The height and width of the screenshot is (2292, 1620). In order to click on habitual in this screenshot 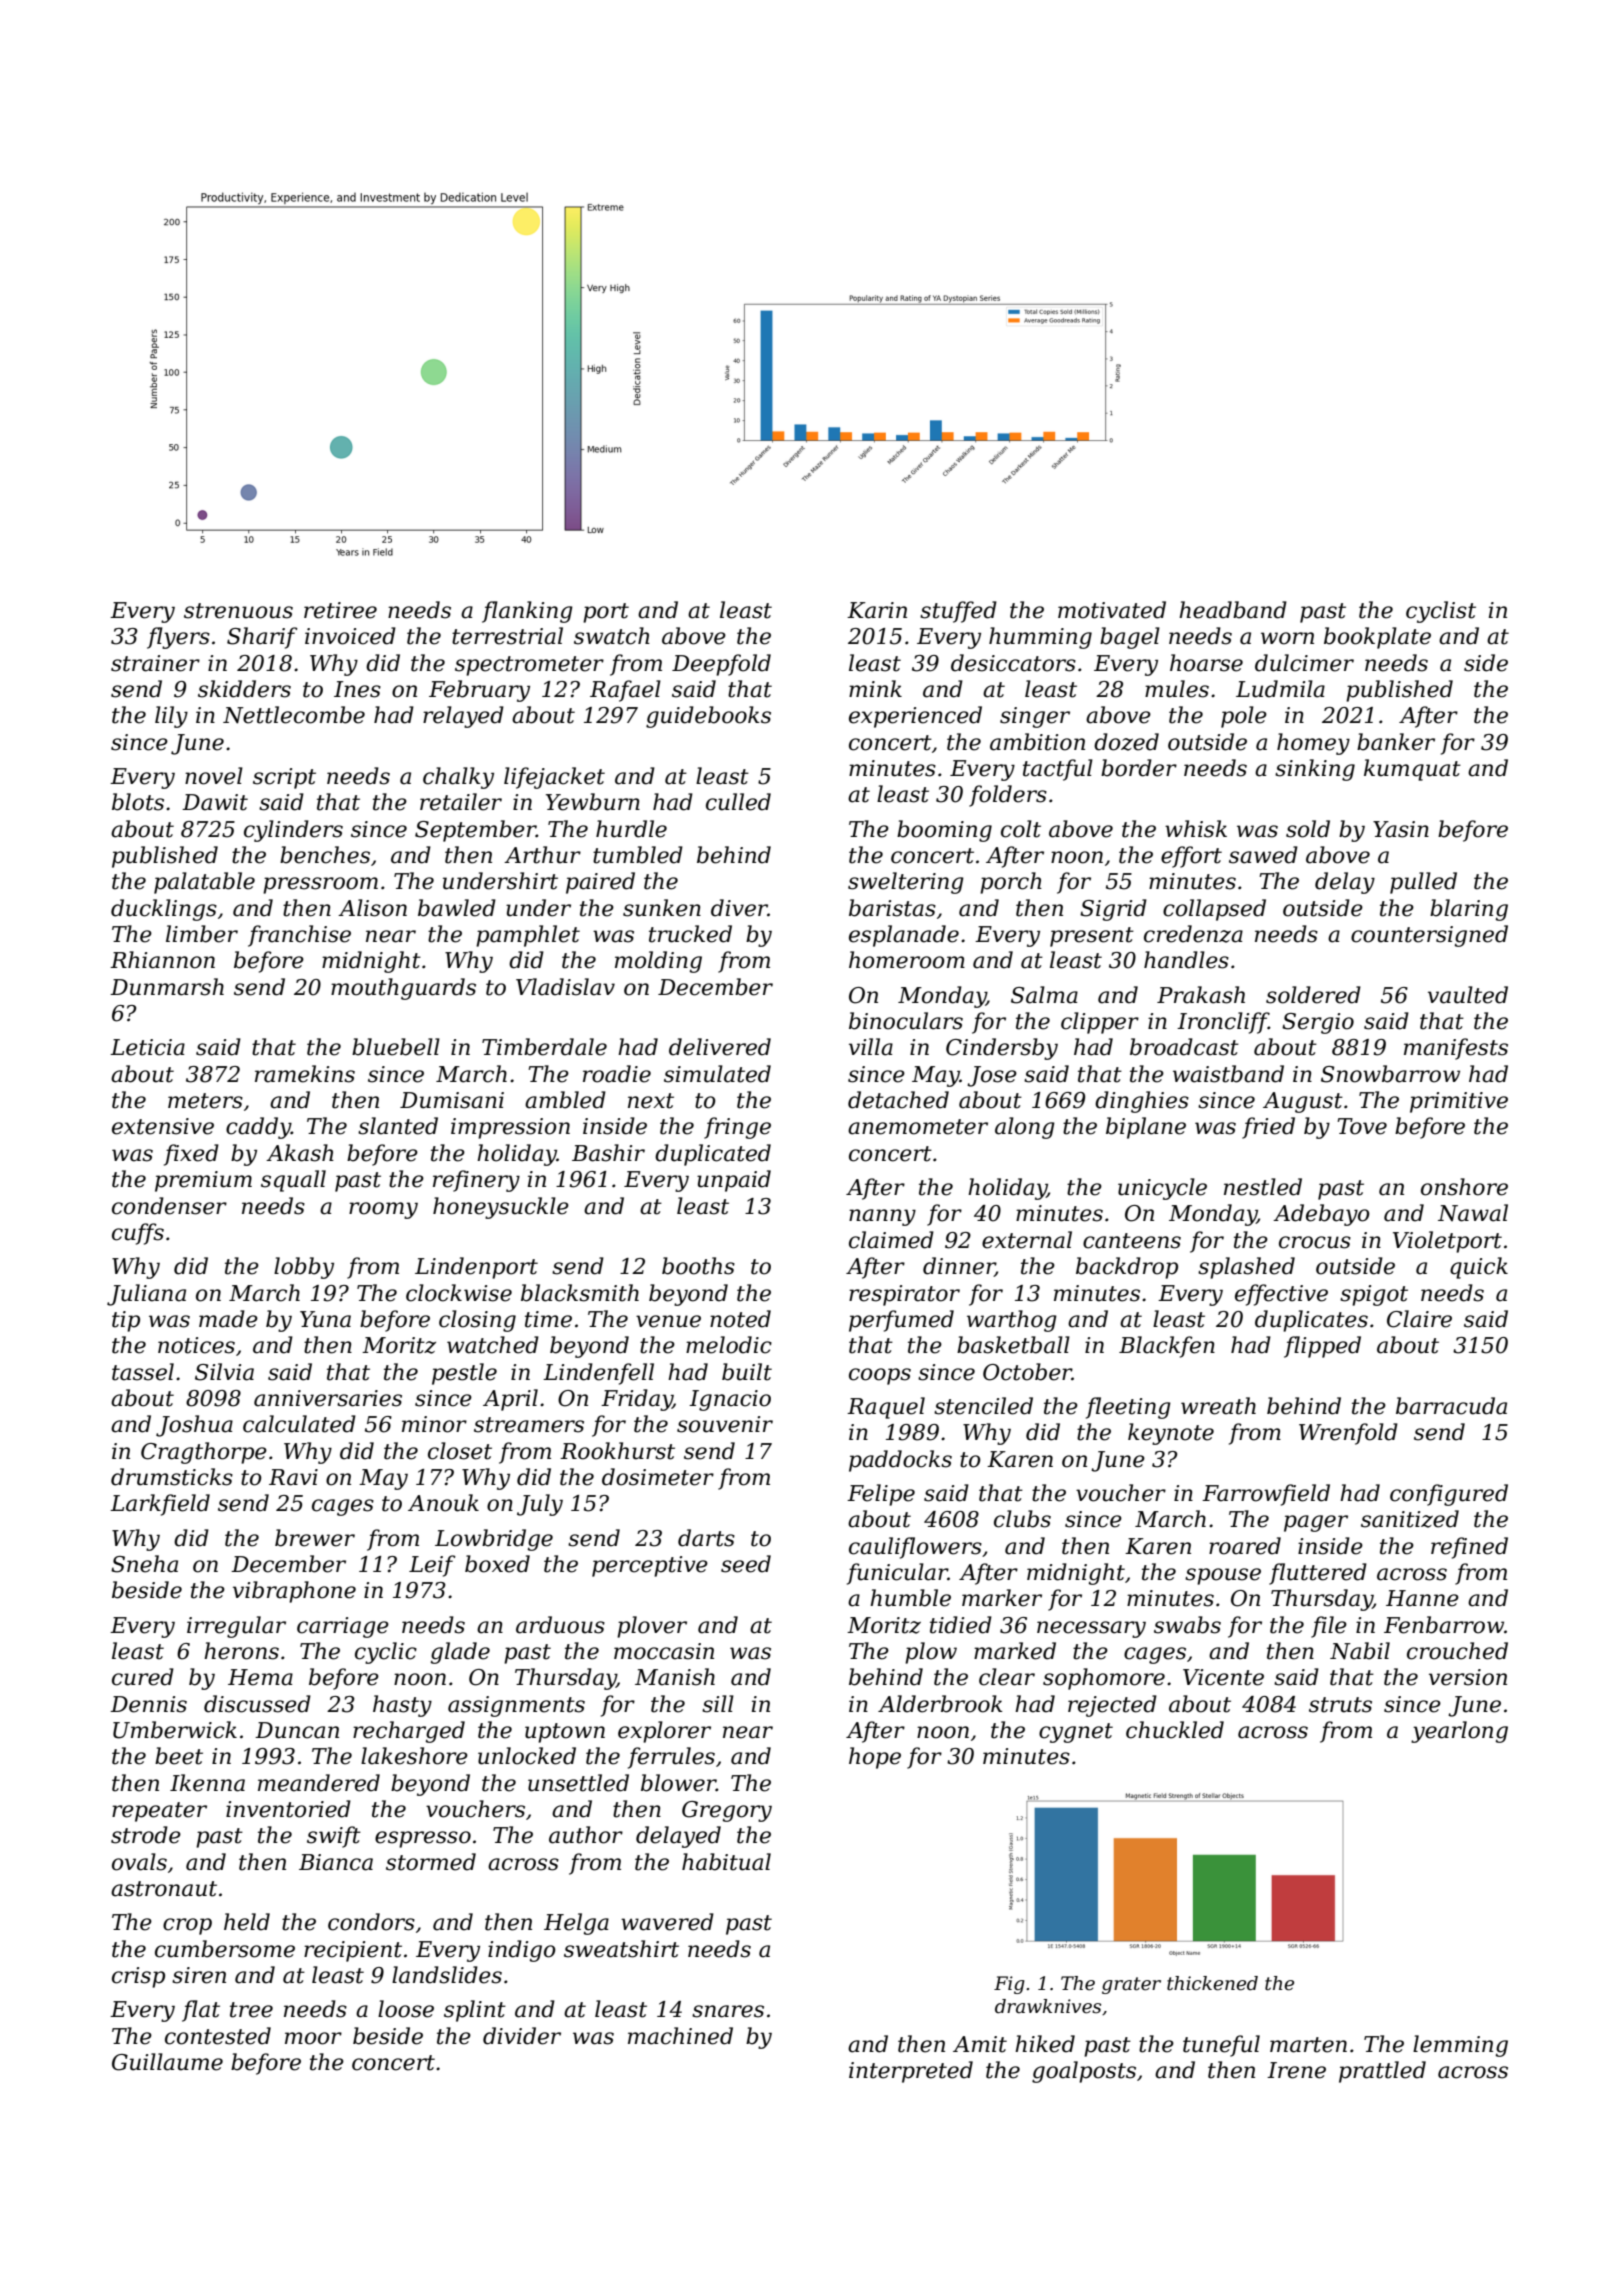, I will do `click(726, 1862)`.
